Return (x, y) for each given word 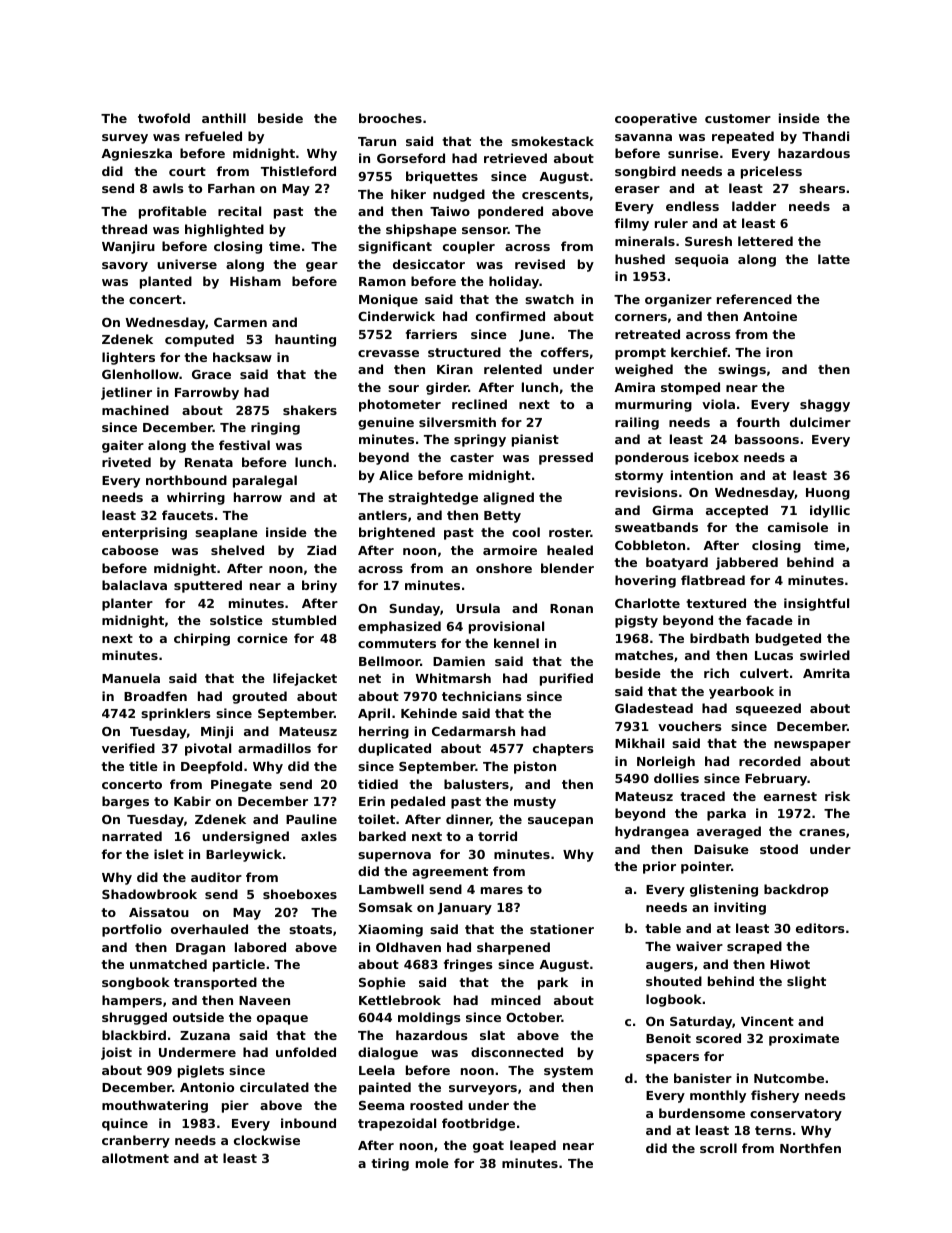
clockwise (267, 1140)
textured (716, 603)
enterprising (144, 533)
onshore (504, 568)
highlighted (224, 230)
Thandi (825, 136)
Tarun (377, 141)
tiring (390, 1164)
